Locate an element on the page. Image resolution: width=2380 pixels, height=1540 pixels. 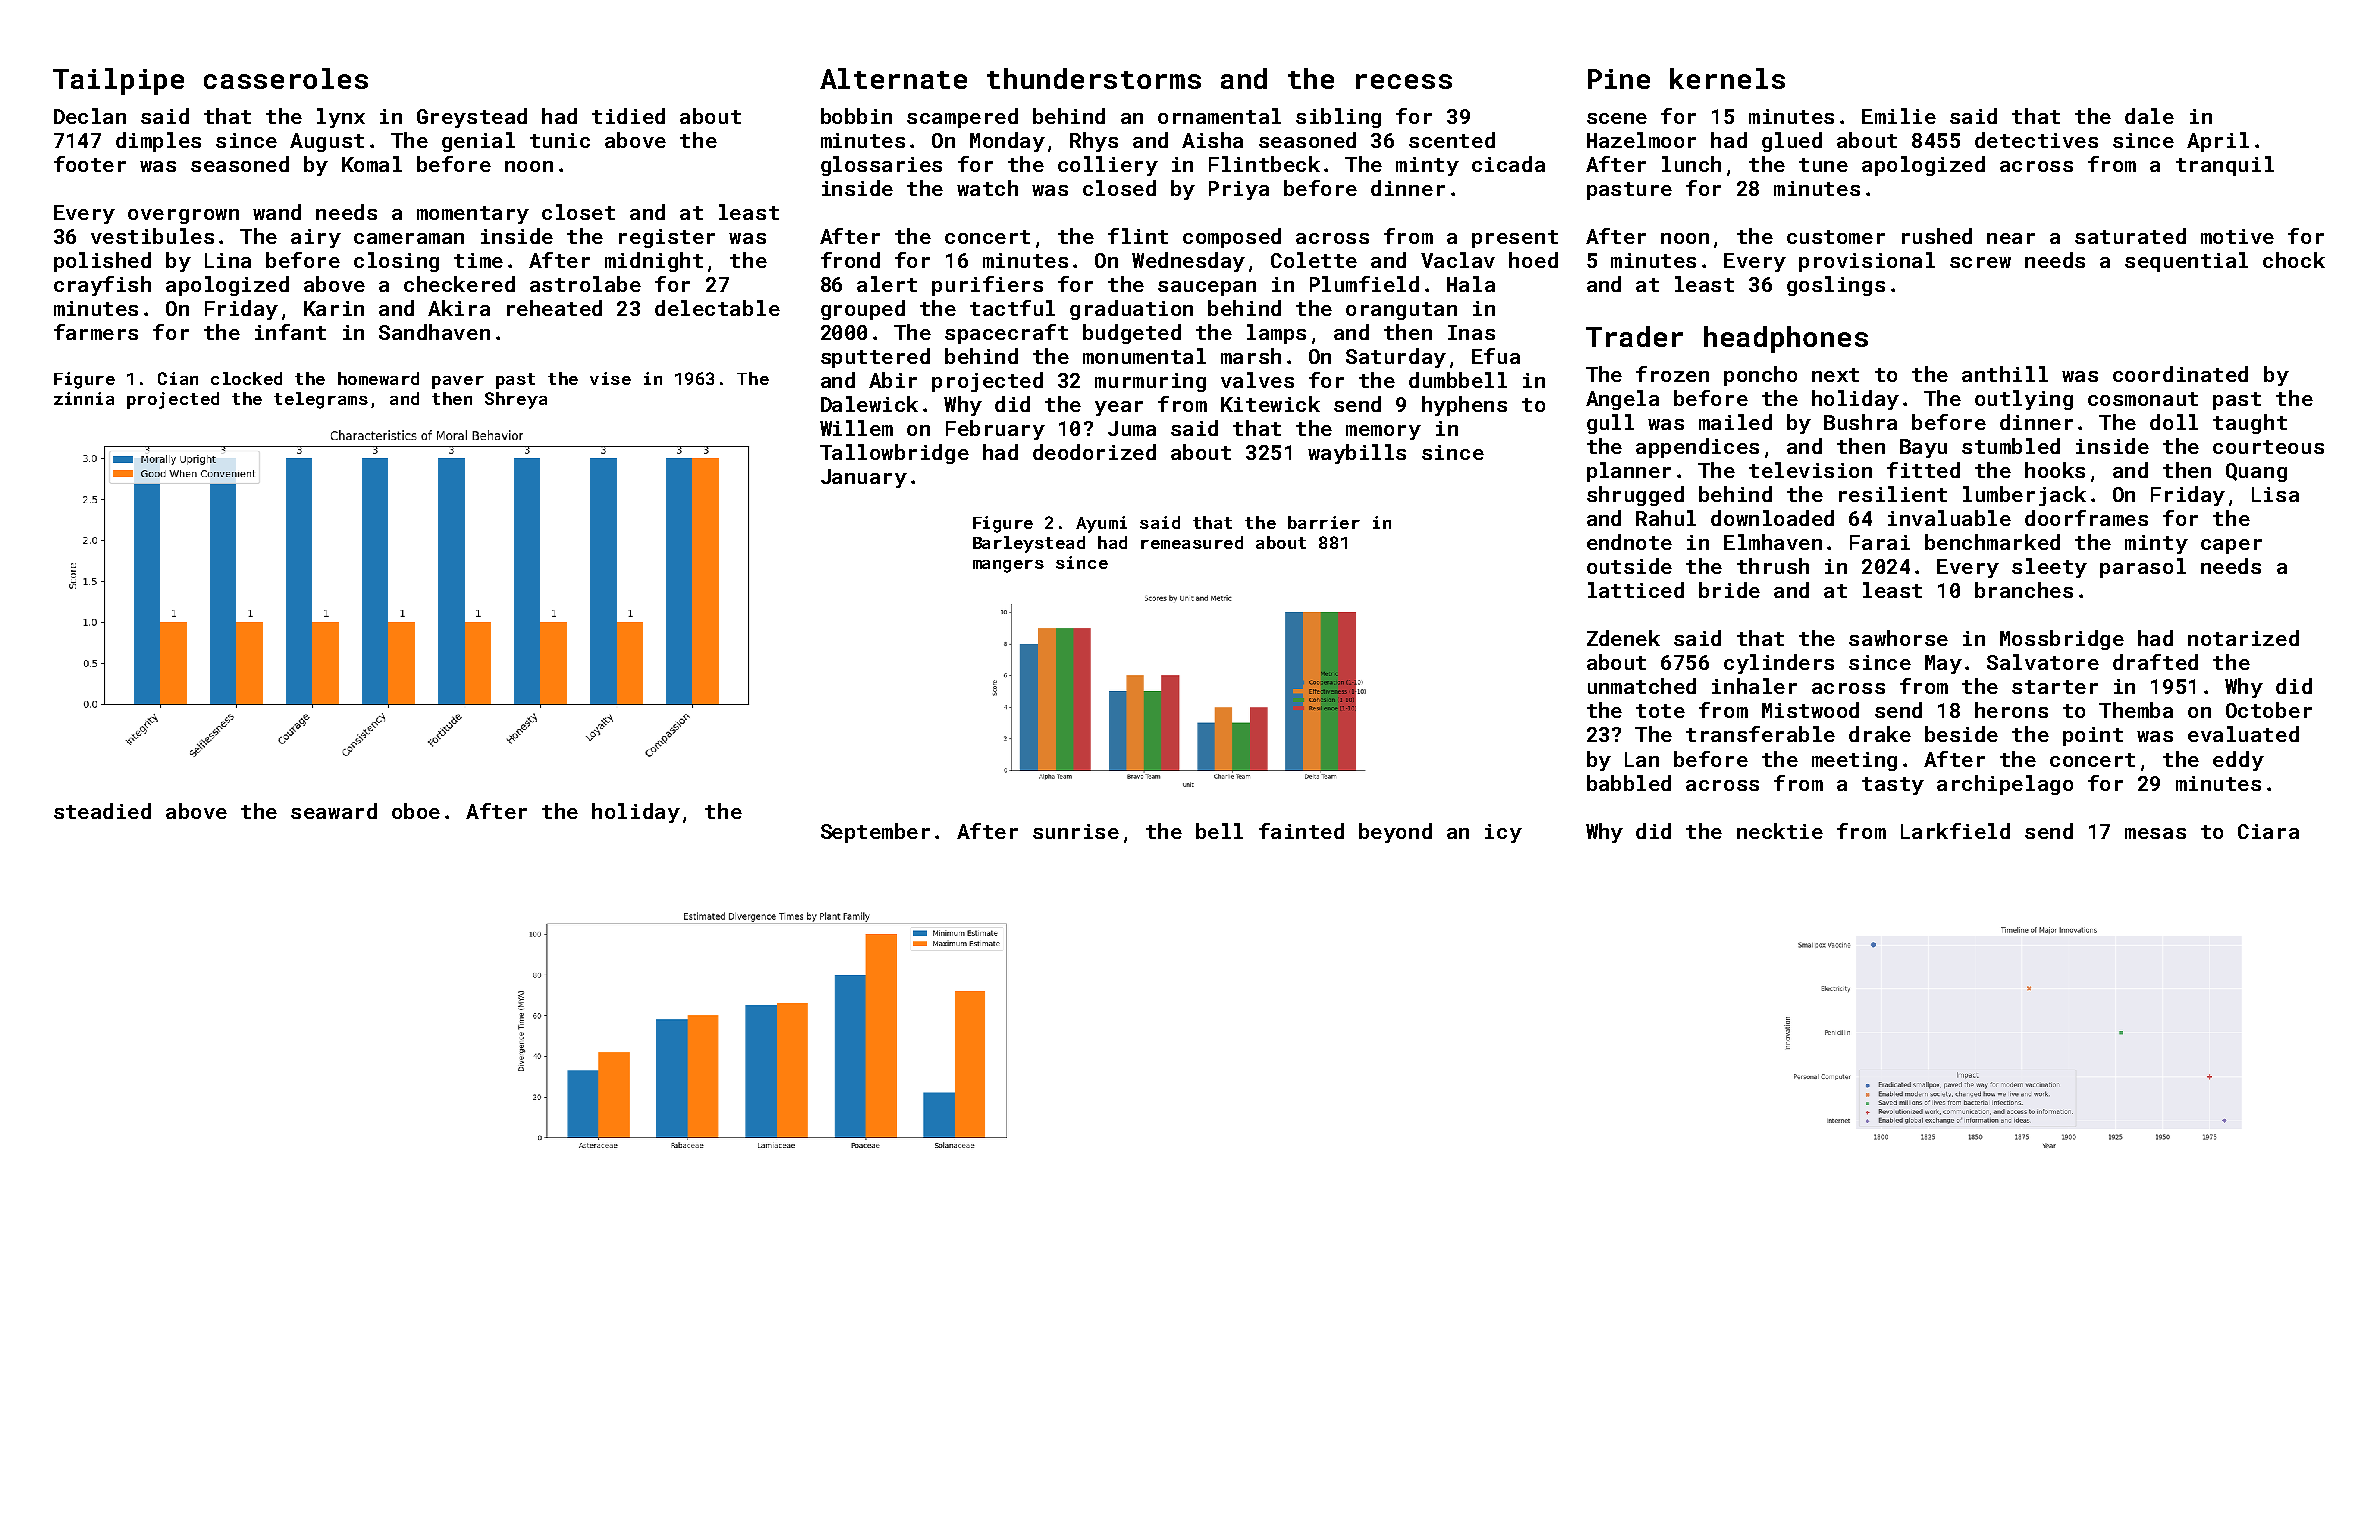
telegrams is located at coordinates (321, 400).
